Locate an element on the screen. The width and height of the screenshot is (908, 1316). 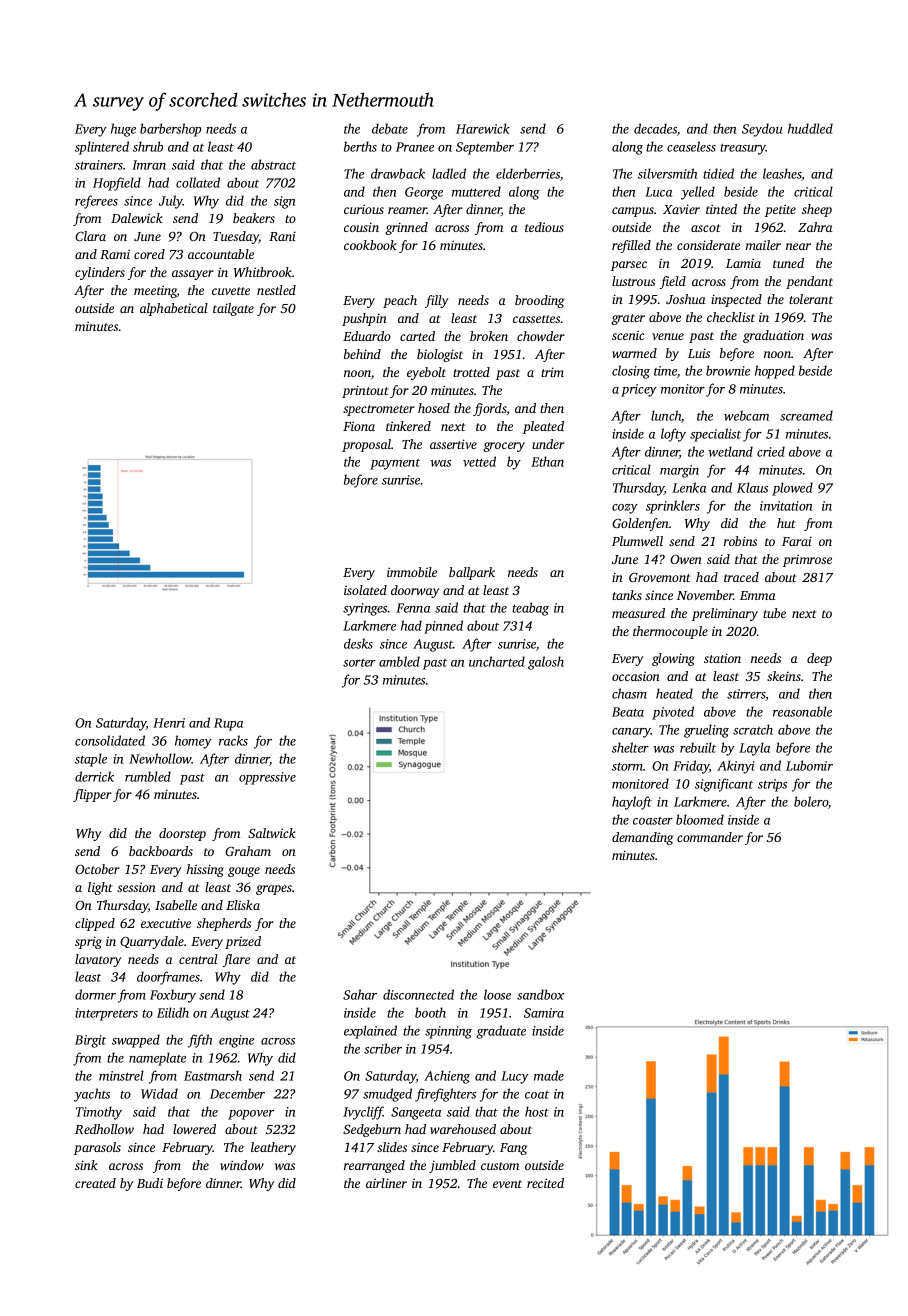
immobile is located at coordinates (412, 572).
